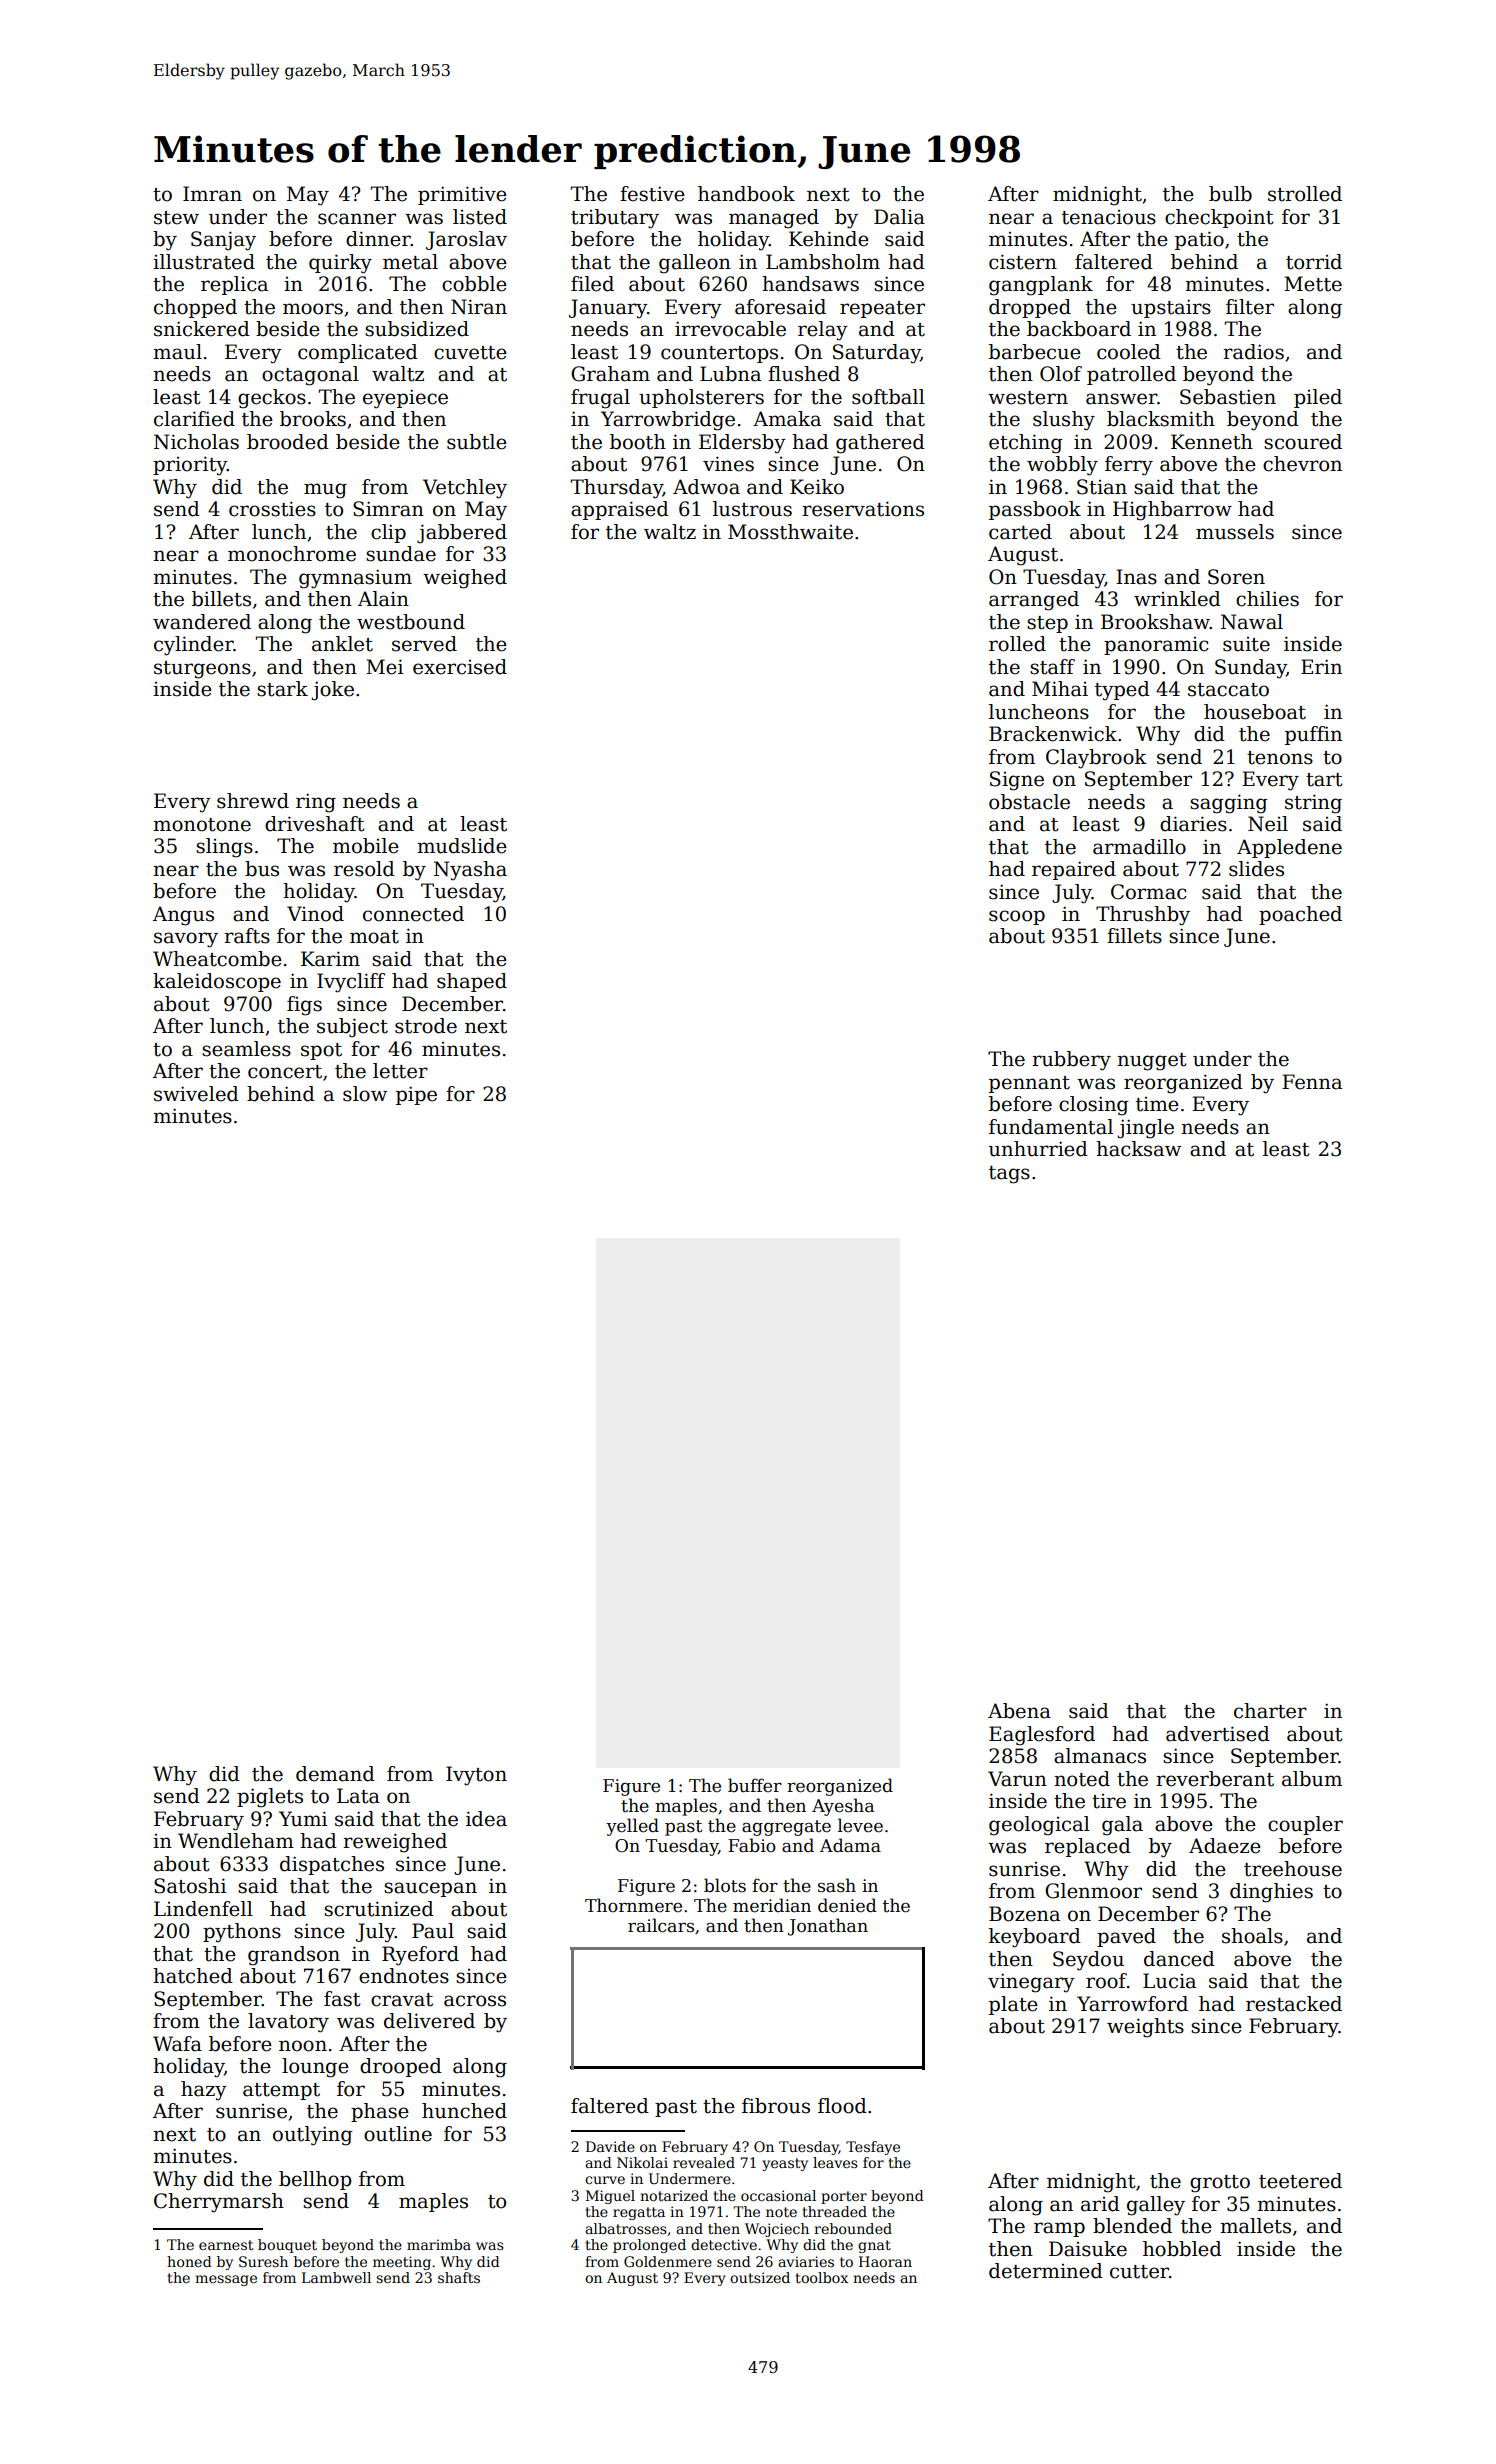 This screenshot has width=1496, height=2464. What do you see at coordinates (888, 397) in the screenshot?
I see `softball` at bounding box center [888, 397].
